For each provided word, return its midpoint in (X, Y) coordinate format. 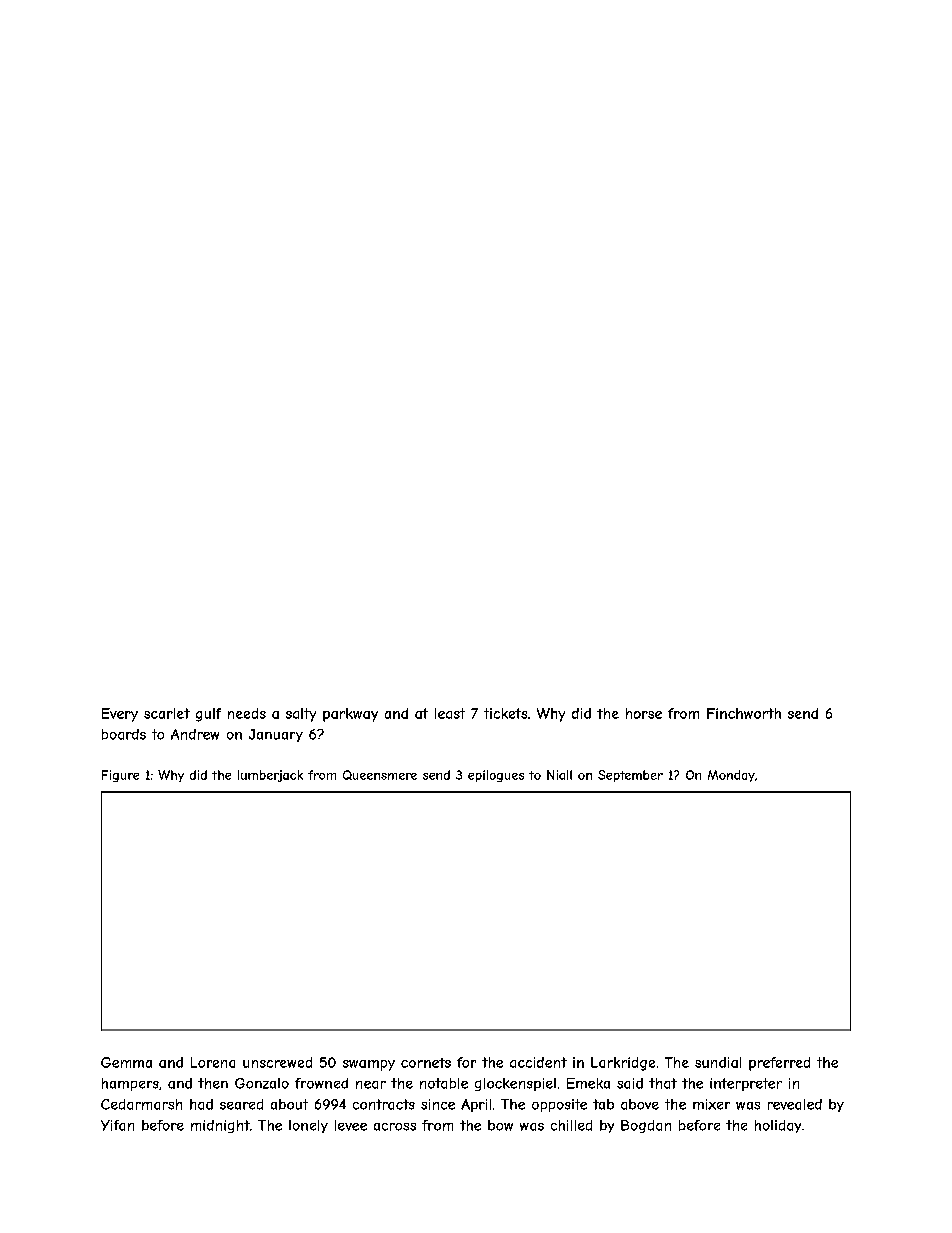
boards (124, 734)
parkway (350, 715)
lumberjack (270, 776)
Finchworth (744, 713)
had (201, 1104)
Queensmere (380, 775)
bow (500, 1125)
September (630, 776)
